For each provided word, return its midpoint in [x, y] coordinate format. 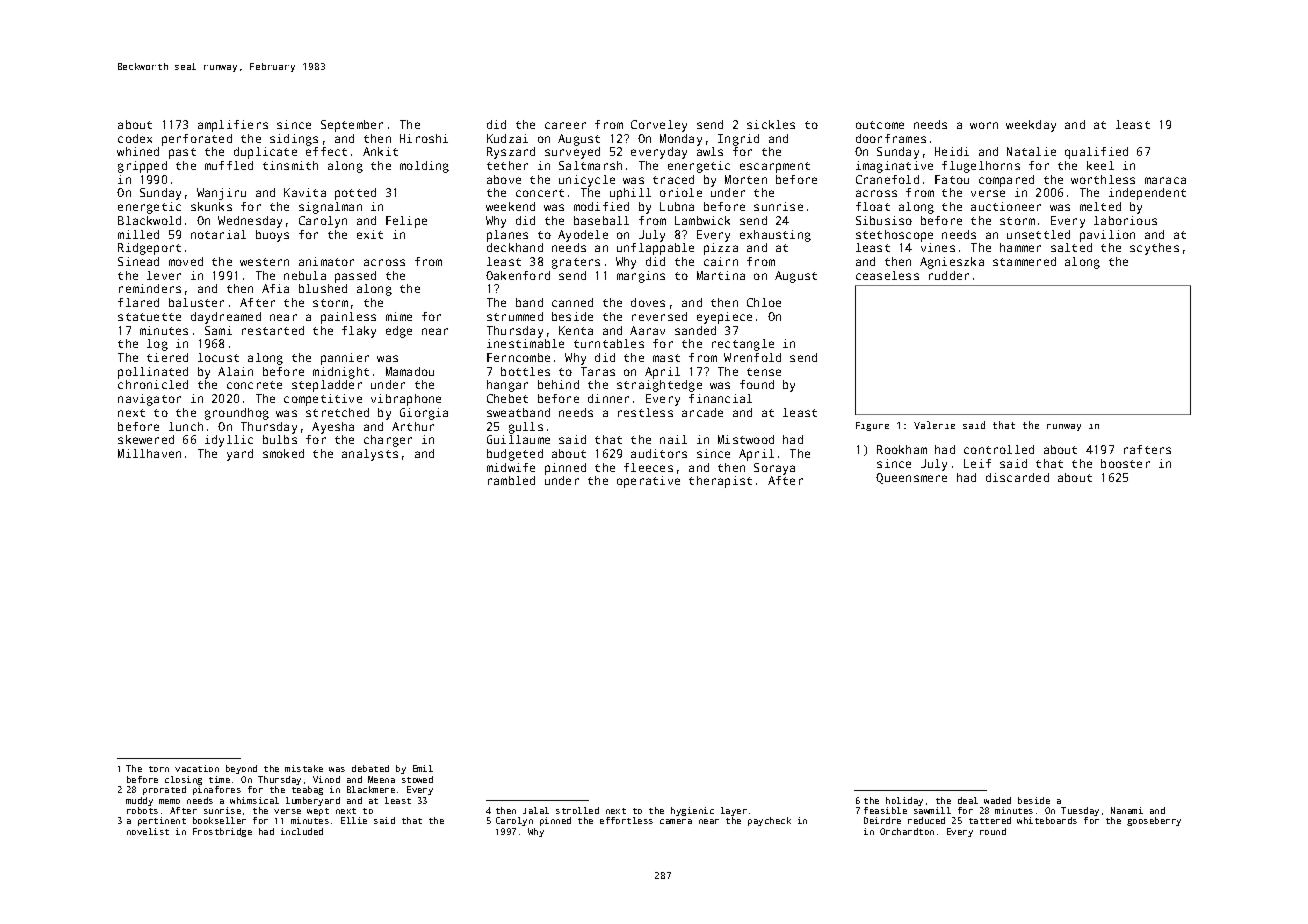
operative [648, 482]
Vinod [326, 779]
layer [734, 811]
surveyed [572, 153]
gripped [142, 167]
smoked [283, 453]
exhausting [775, 236]
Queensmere [911, 478]
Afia [275, 288]
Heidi [952, 151]
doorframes [891, 138]
